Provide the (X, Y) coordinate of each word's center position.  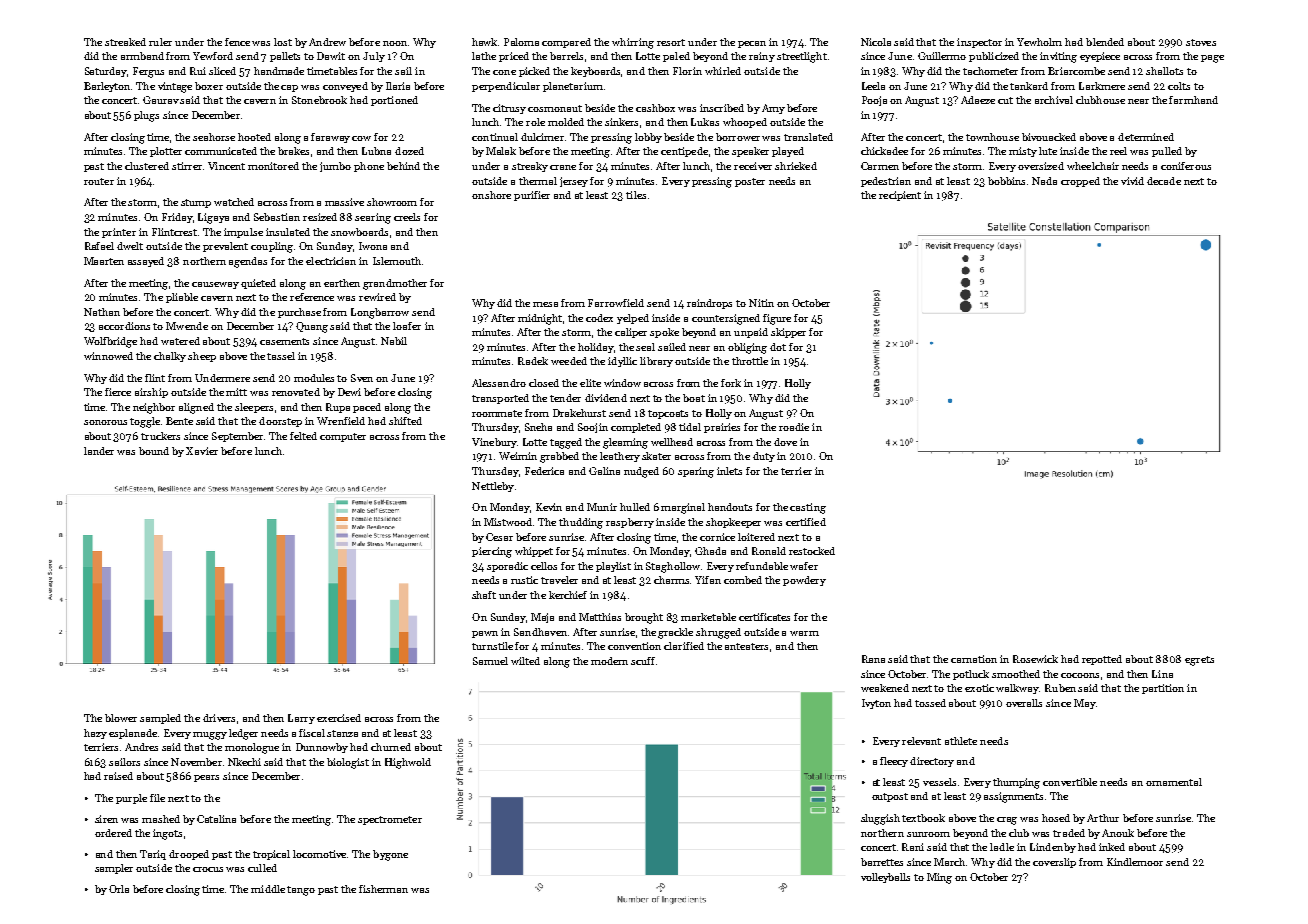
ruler (160, 42)
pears (206, 778)
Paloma (521, 42)
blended (1105, 42)
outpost (890, 797)
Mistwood (508, 522)
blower (121, 718)
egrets (1199, 661)
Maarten (104, 261)
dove (785, 442)
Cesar (499, 537)
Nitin (761, 303)
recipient (900, 196)
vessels (939, 782)
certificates (764, 617)
